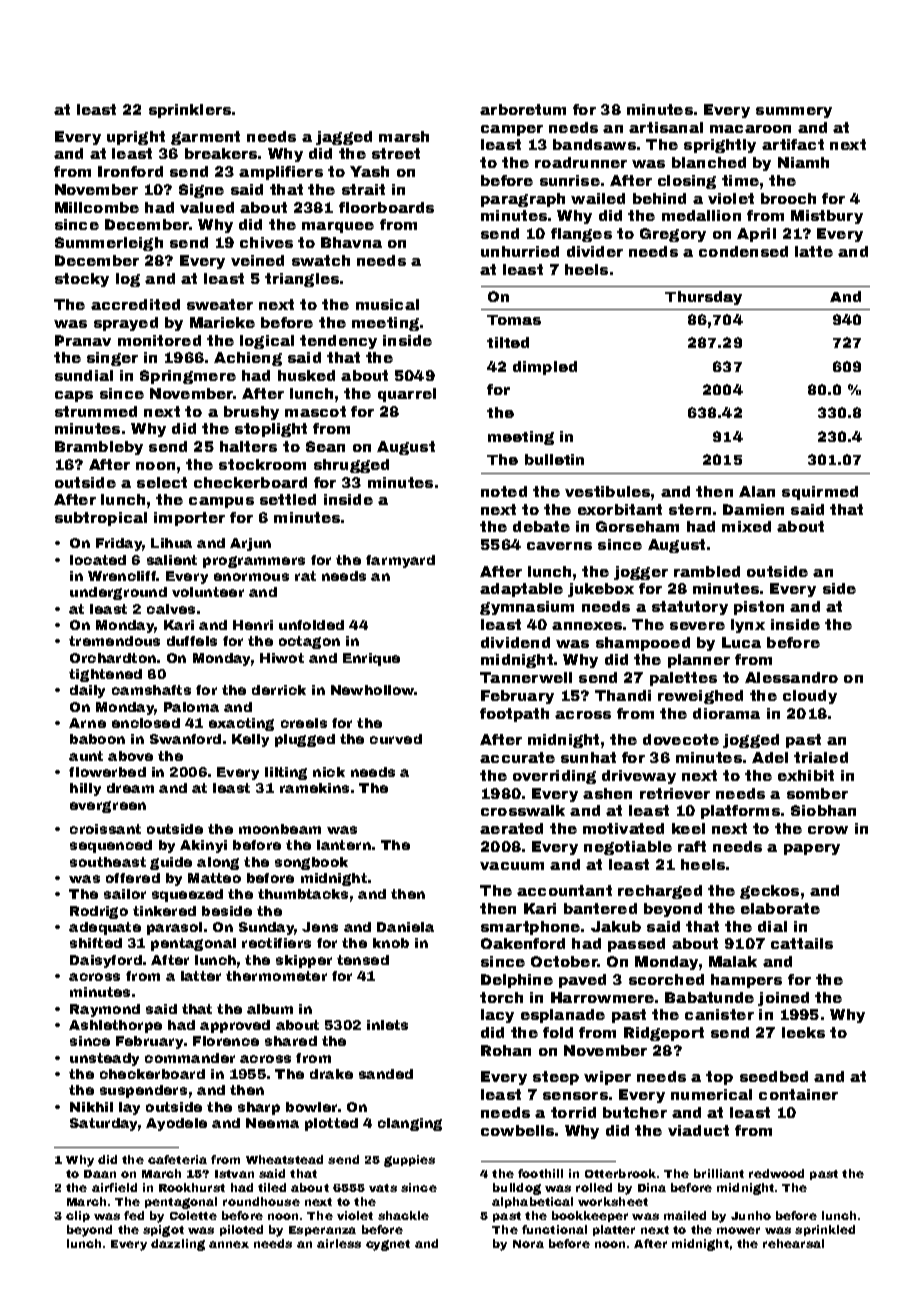  Describe the element at coordinates (129, 1108) in the screenshot. I see `lay` at that location.
